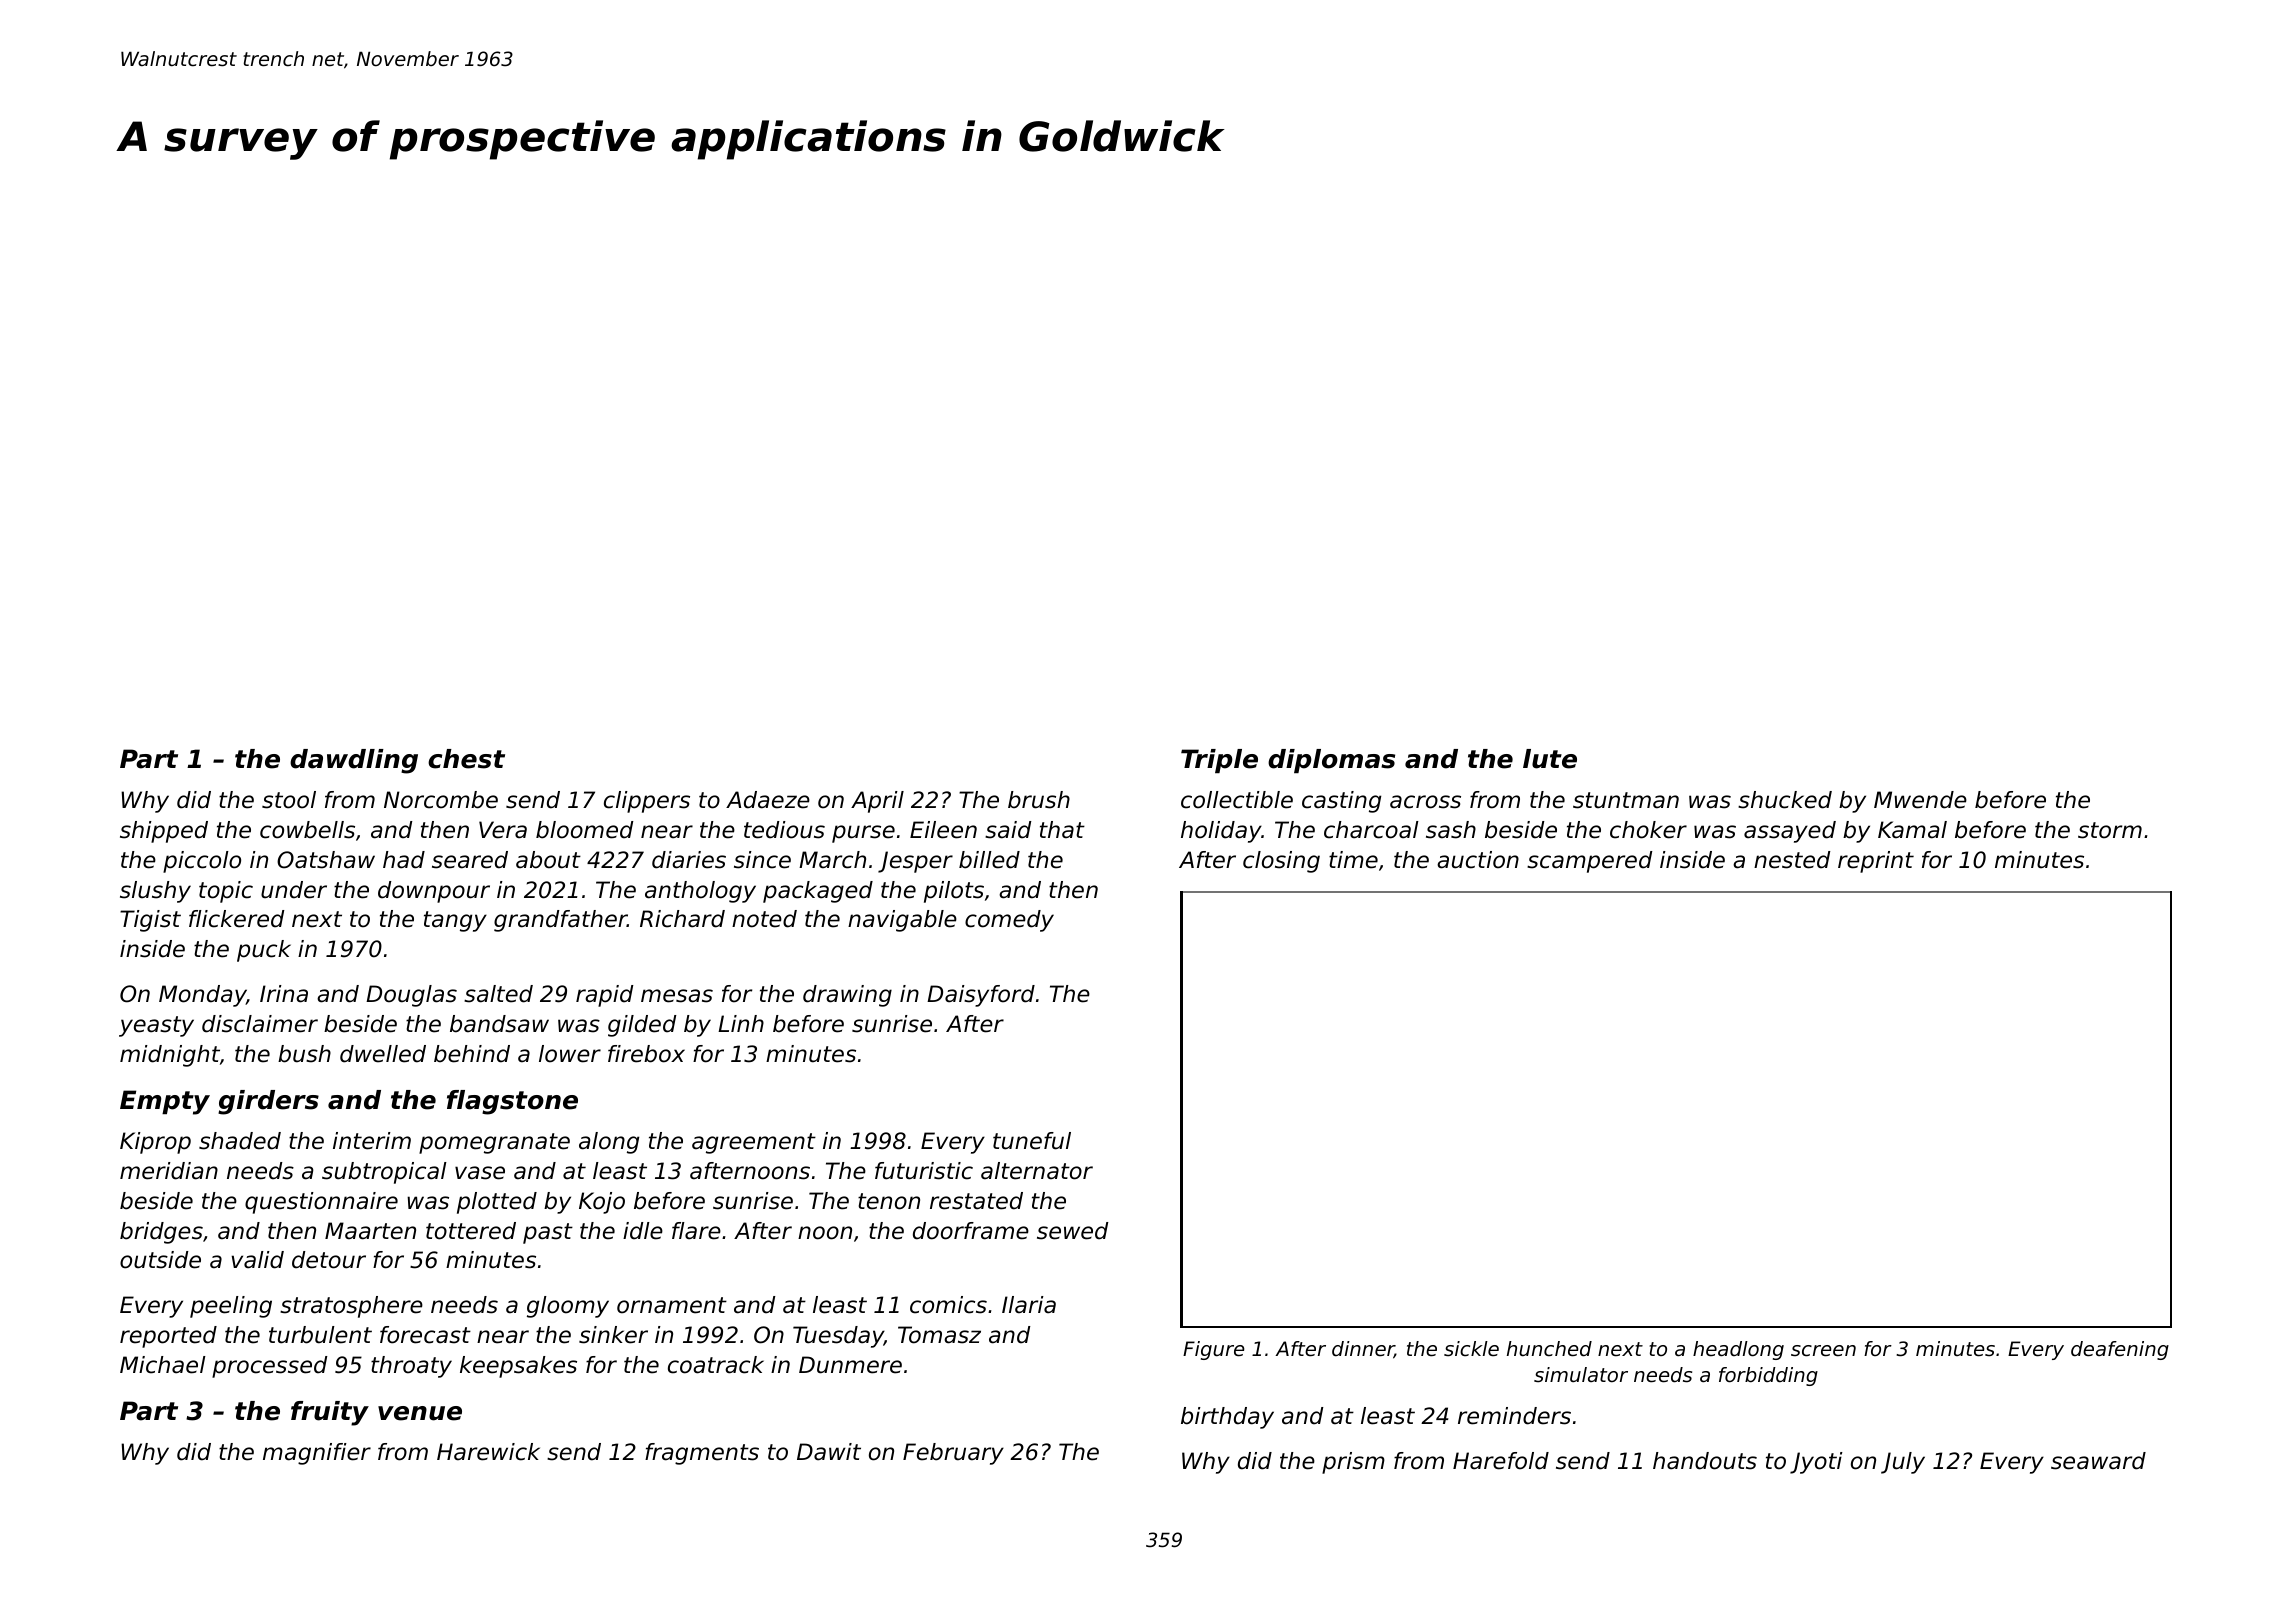  I want to click on Dunmere, so click(850, 1365).
